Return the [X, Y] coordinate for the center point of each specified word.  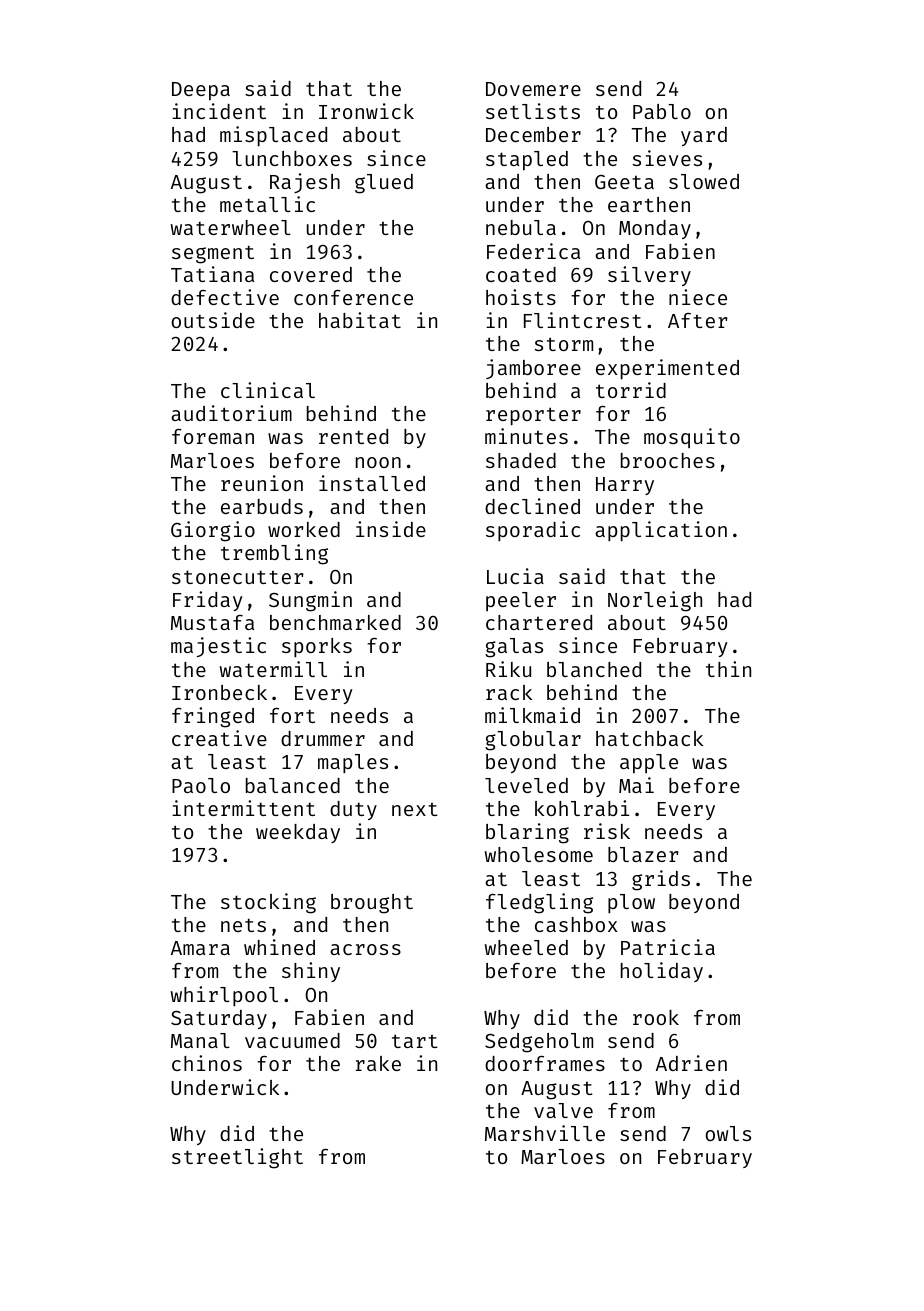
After [697, 320]
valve [563, 1110]
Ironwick [366, 111]
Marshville [545, 1133]
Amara [200, 948]
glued [384, 184]
